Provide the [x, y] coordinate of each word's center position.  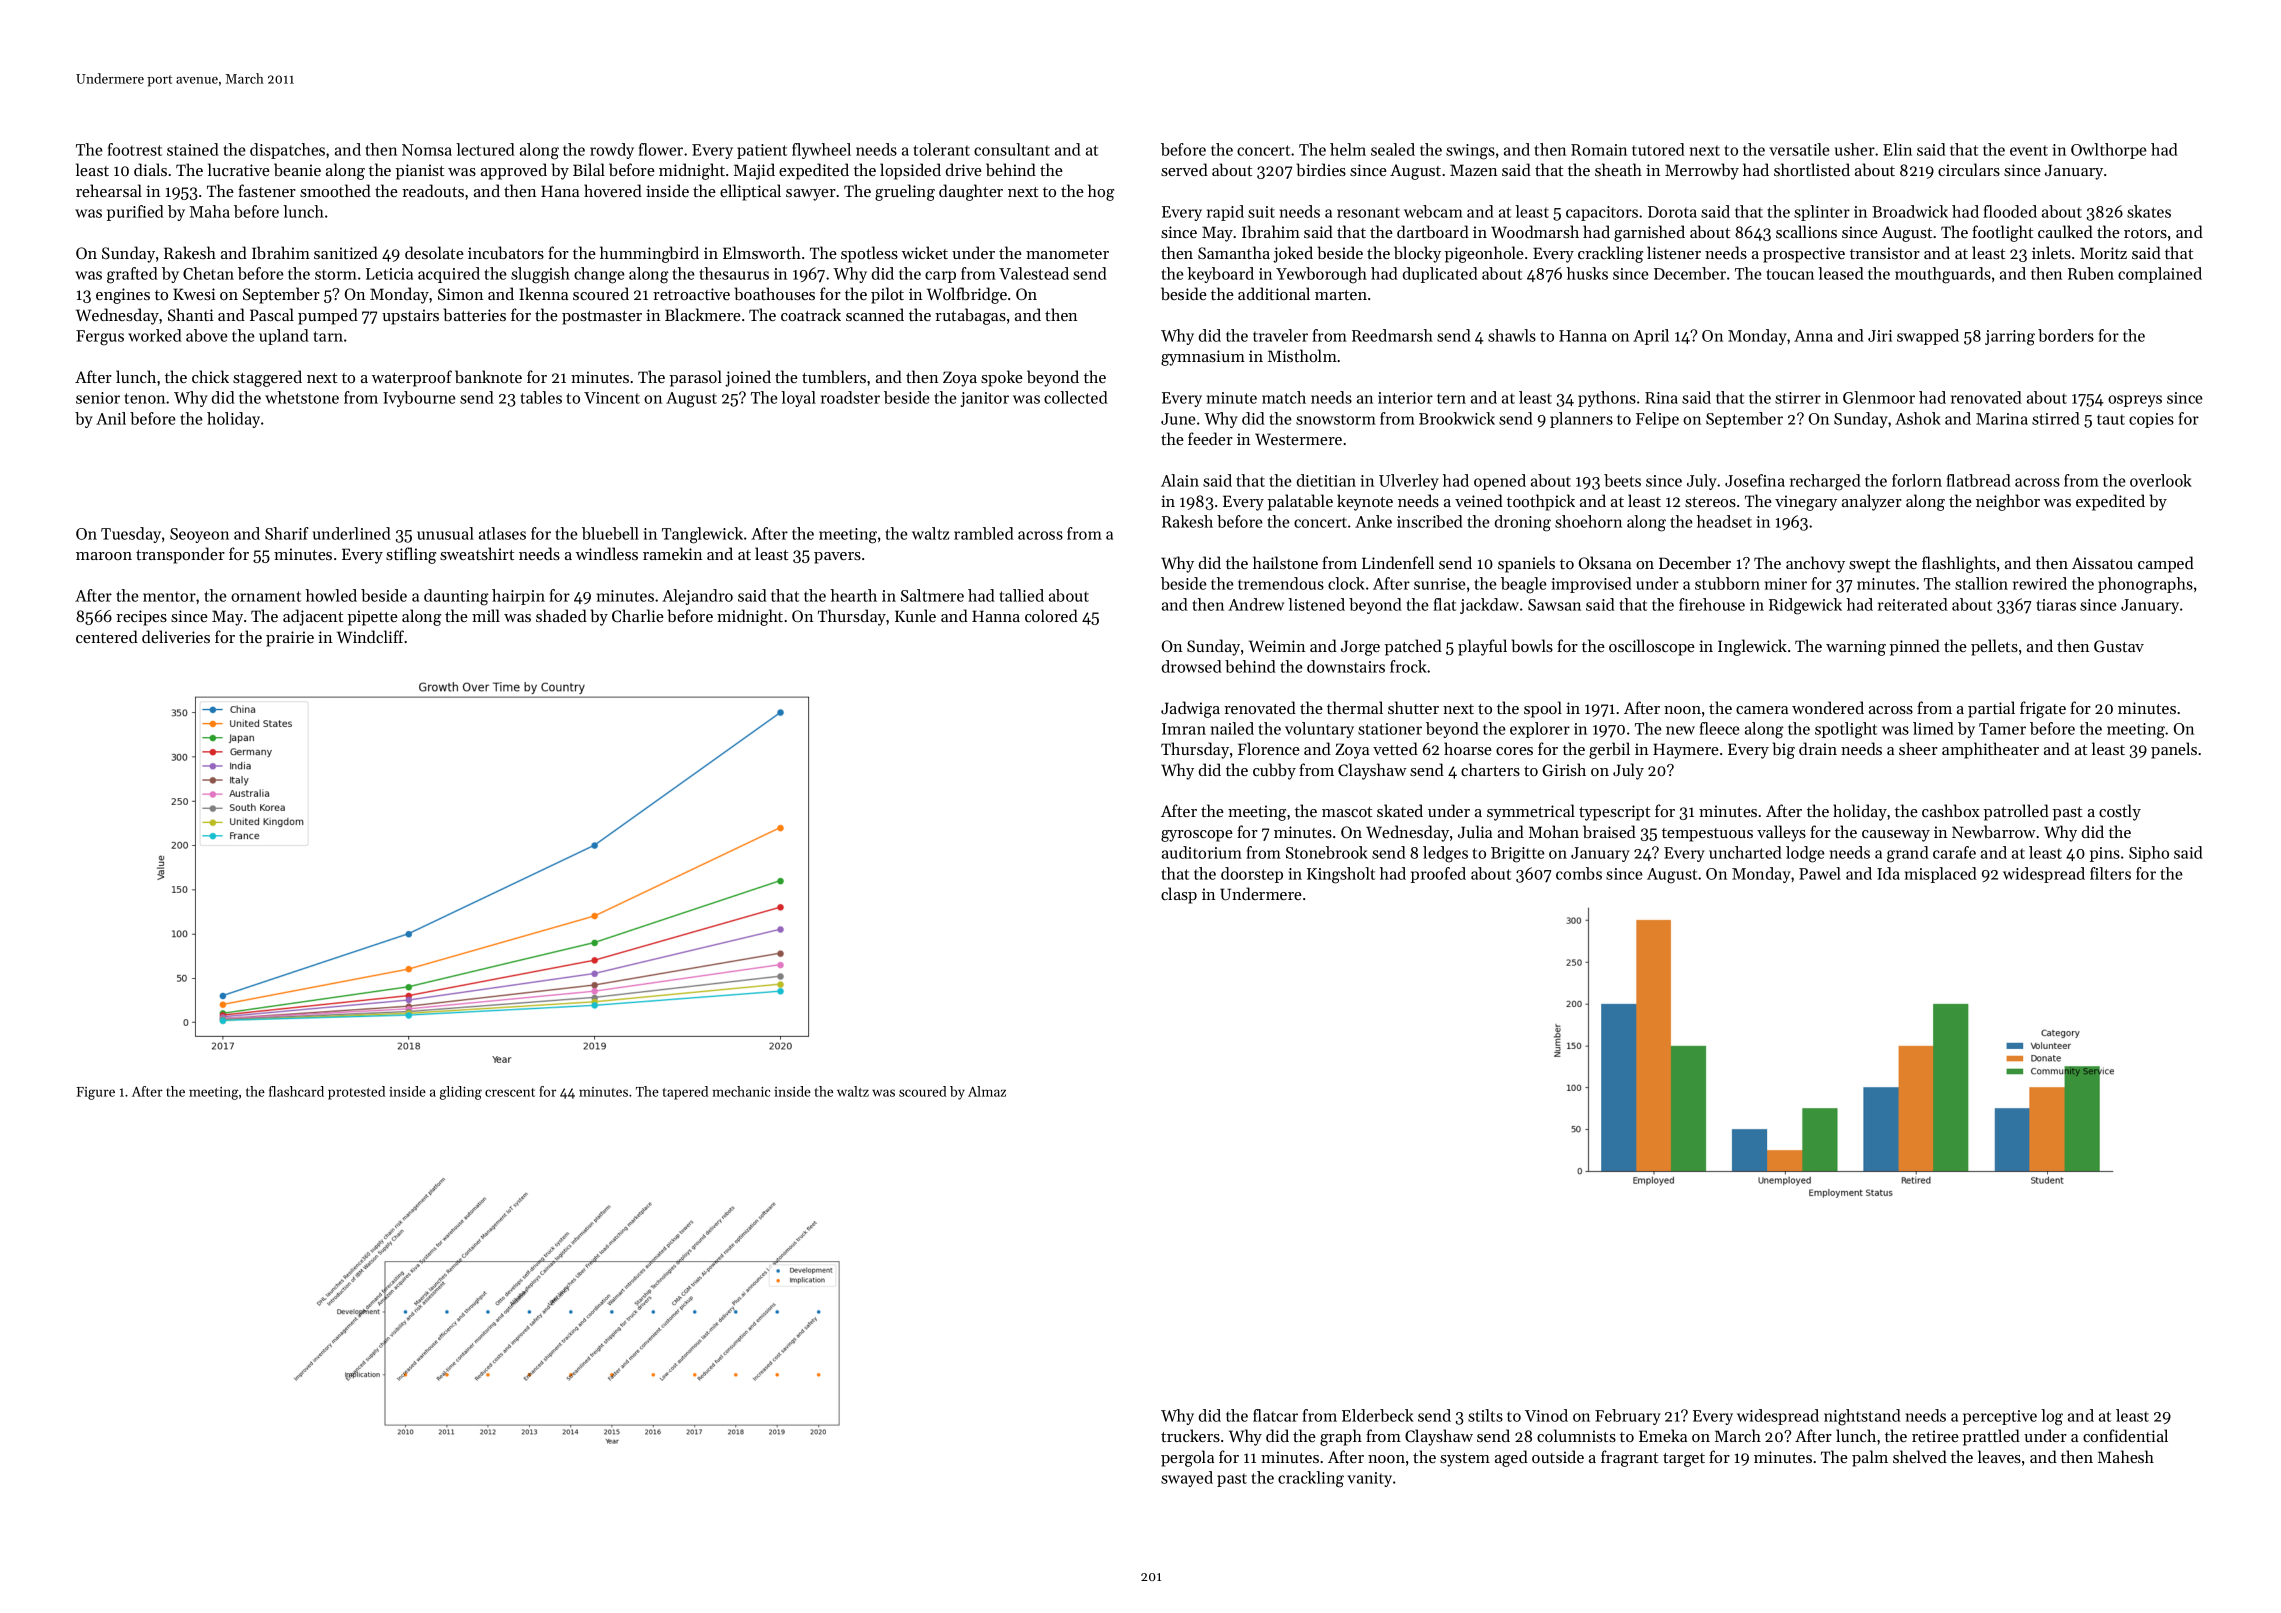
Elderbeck [1378, 1415]
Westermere [1298, 439]
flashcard [296, 1091]
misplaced [1941, 875]
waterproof [412, 378]
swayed [1187, 1479]
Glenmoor [1879, 397]
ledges [1445, 854]
